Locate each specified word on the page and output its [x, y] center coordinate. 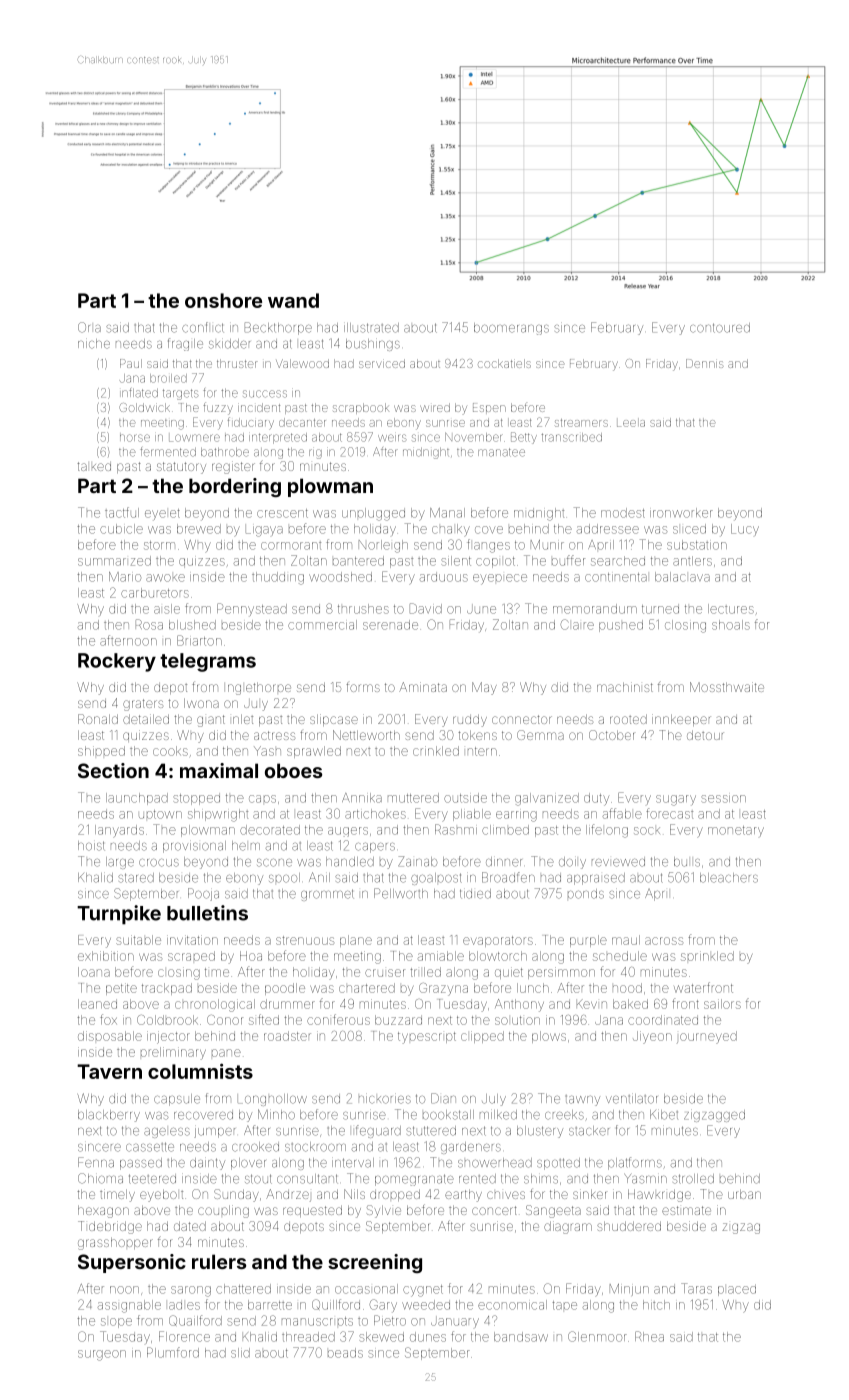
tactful [122, 512]
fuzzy [218, 408]
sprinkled [707, 956]
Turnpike [119, 915]
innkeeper [681, 720]
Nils [354, 1194]
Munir [547, 545]
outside [465, 798]
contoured [720, 328]
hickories [385, 1100]
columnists [200, 1071]
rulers [219, 1261]
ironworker [681, 513]
